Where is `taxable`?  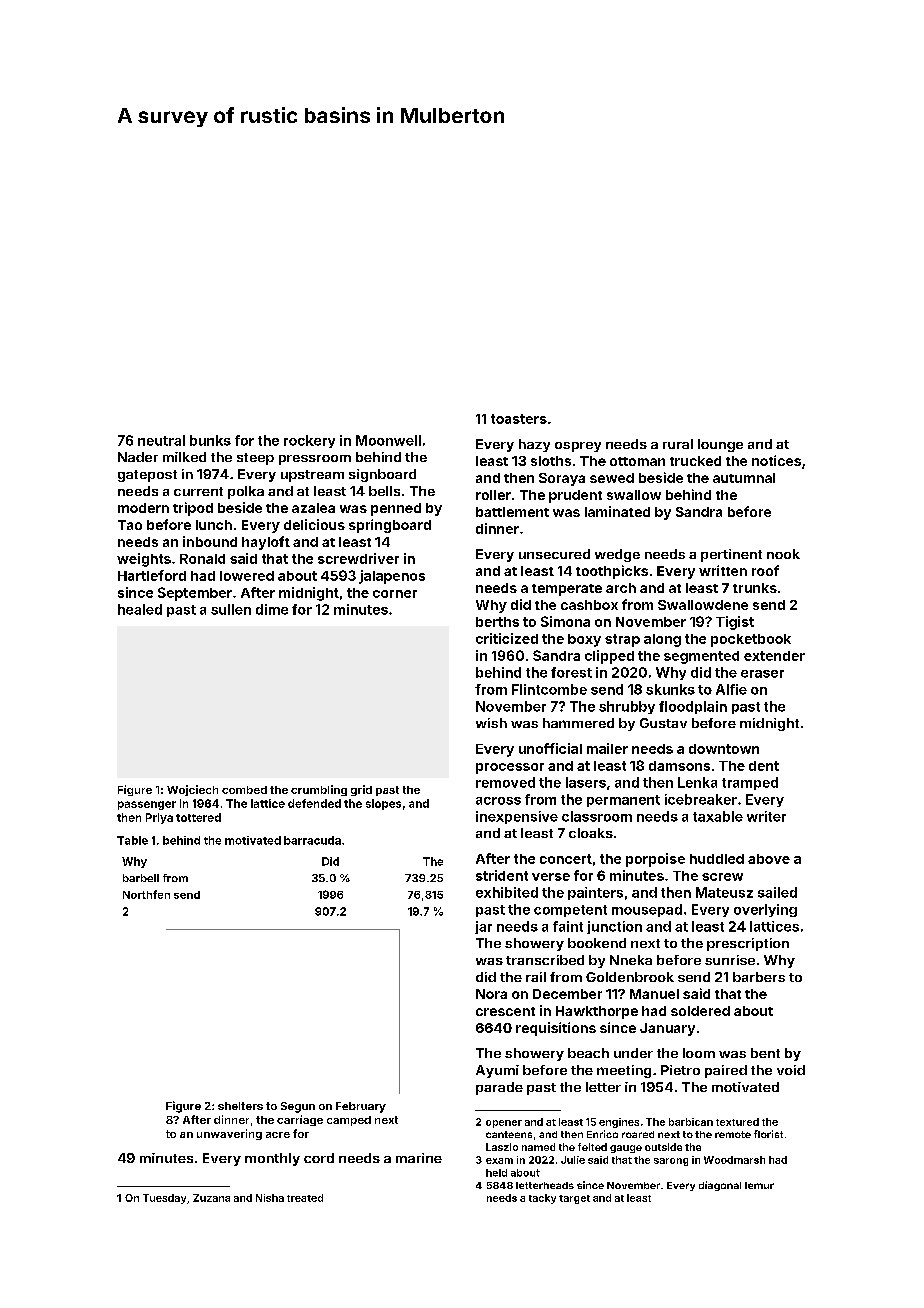
taxable is located at coordinates (718, 816).
